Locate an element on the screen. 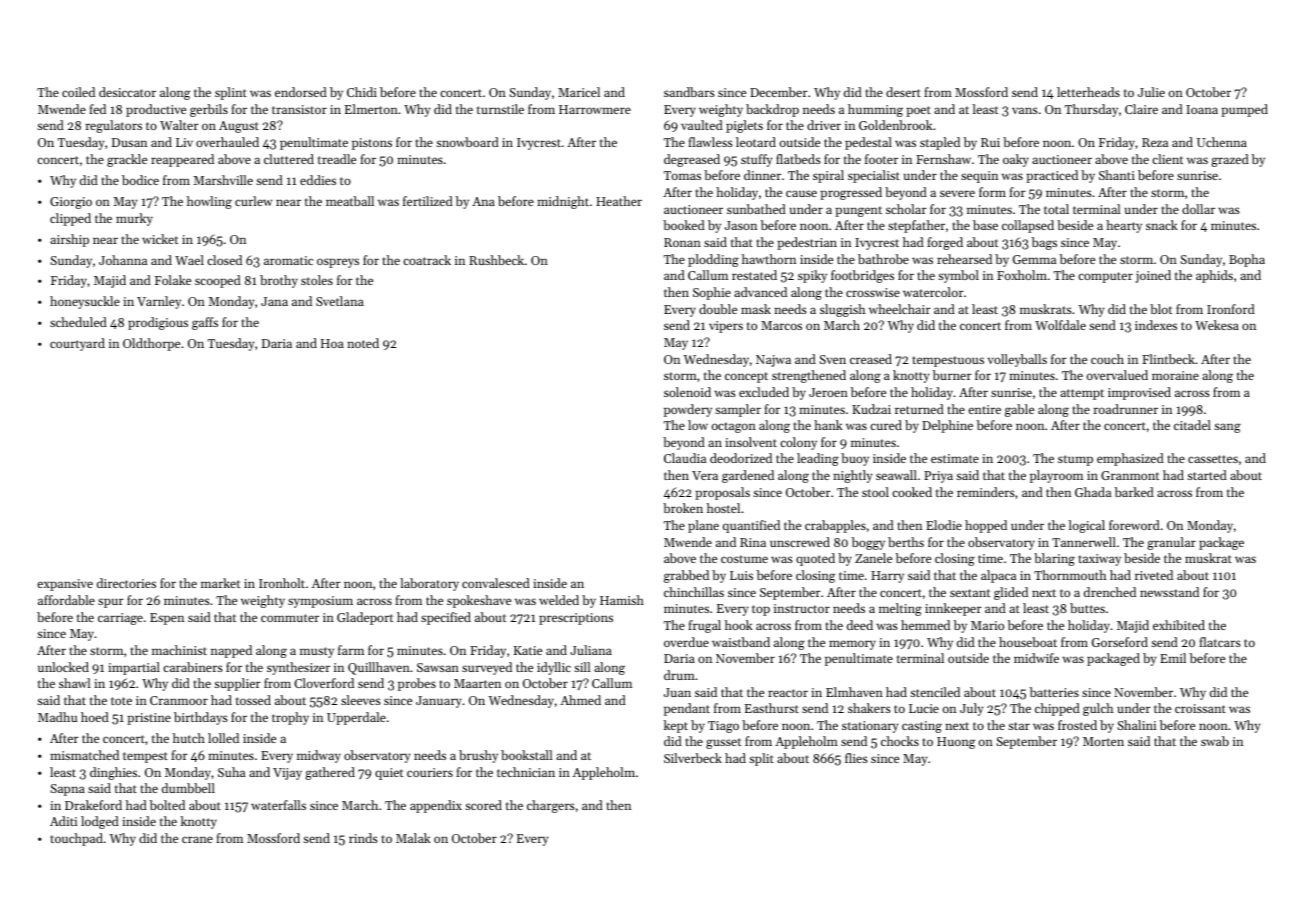 This screenshot has width=1308, height=924. granular is located at coordinates (1171, 543).
